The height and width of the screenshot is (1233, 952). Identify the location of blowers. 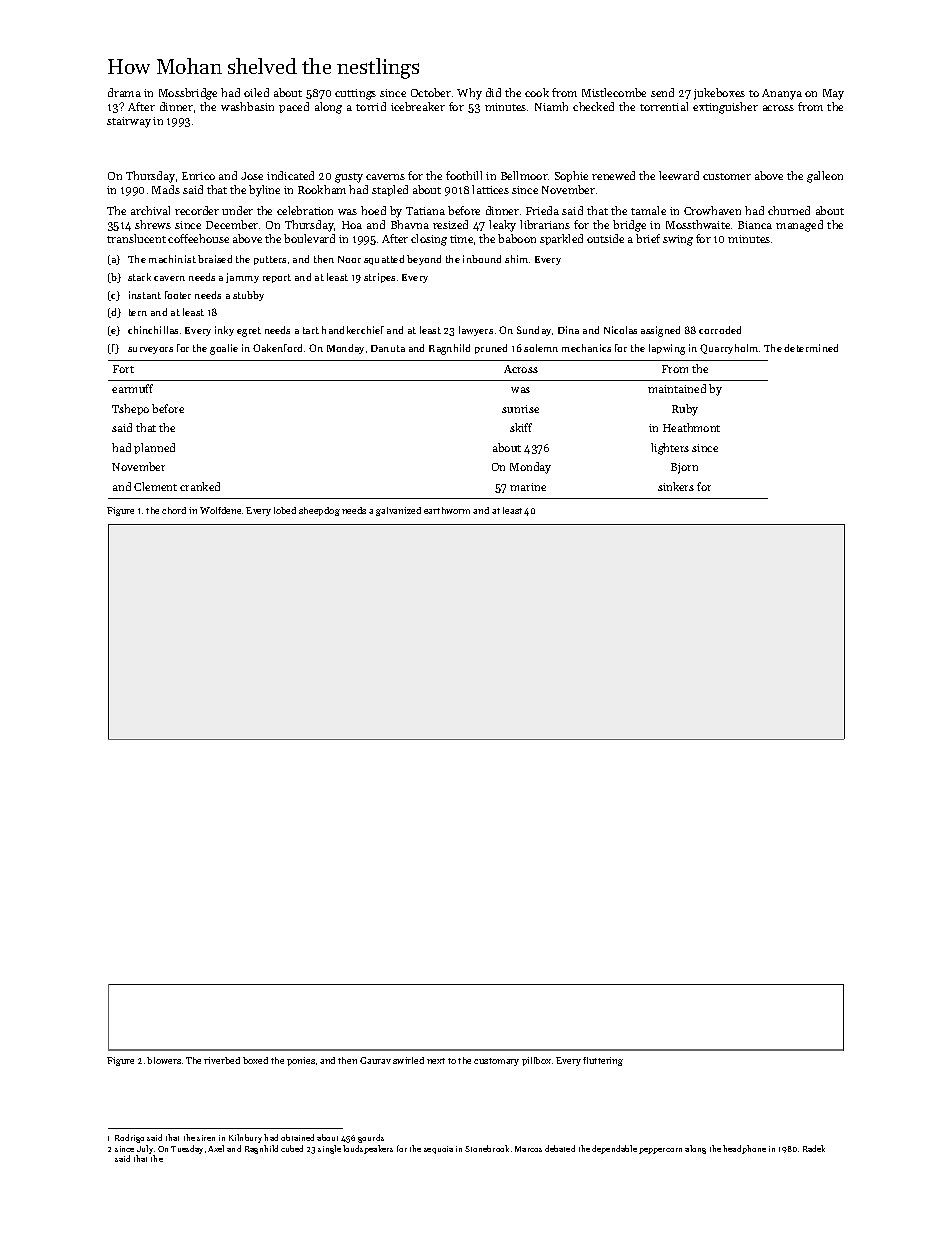
(164, 1060).
